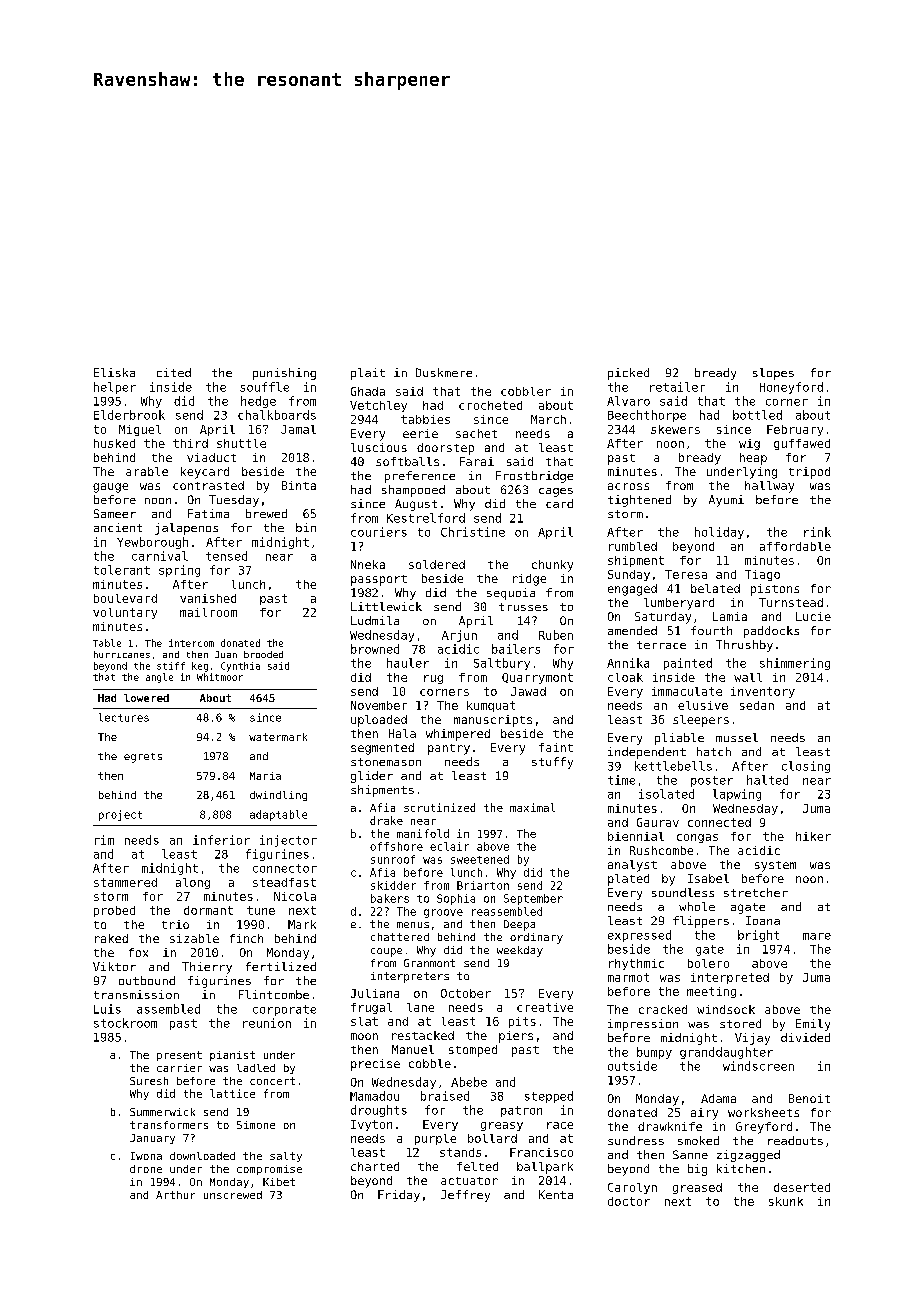 This screenshot has height=1308, width=924. I want to click on punishing, so click(284, 374).
